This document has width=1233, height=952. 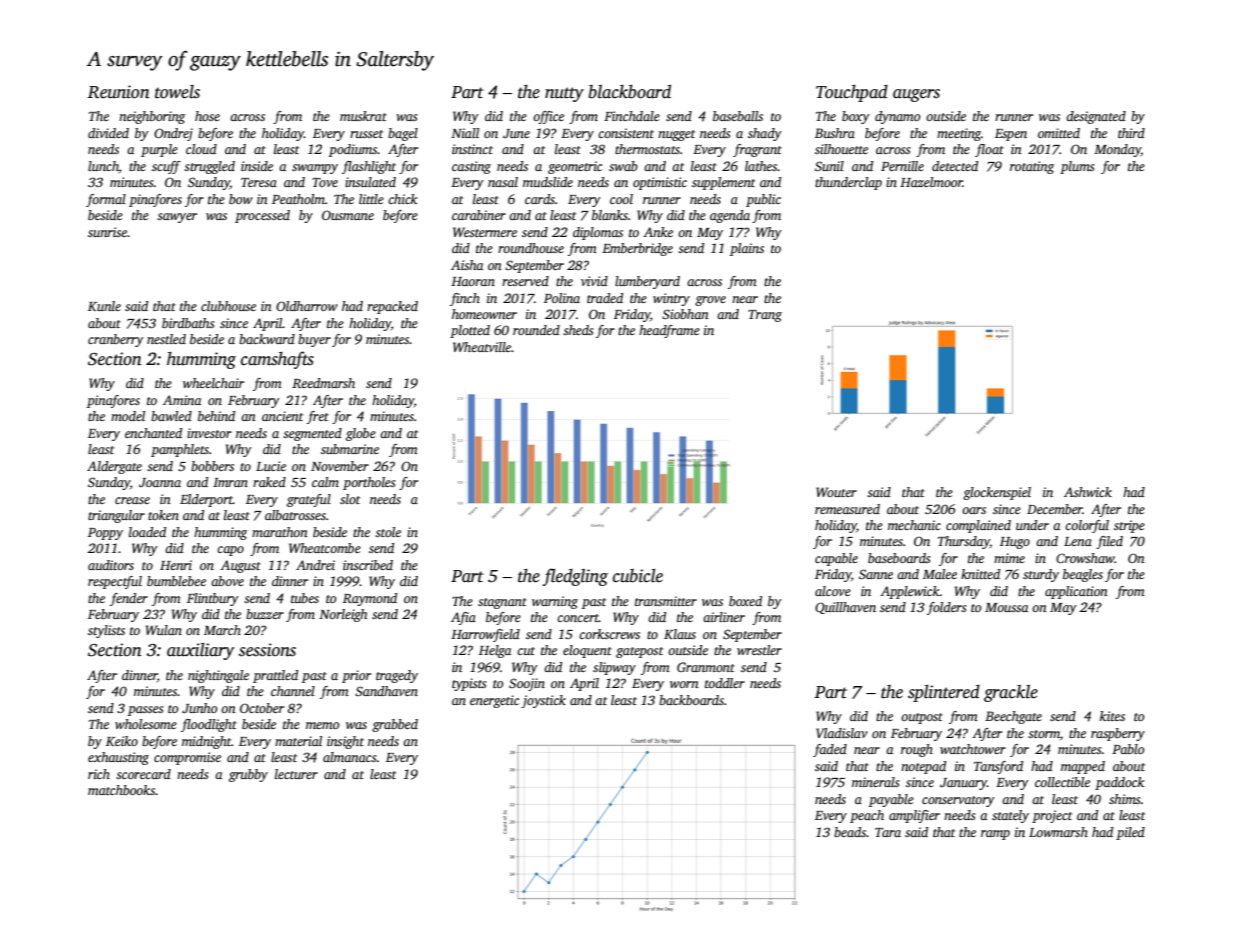 What do you see at coordinates (502, 603) in the document?
I see `stagnant` at bounding box center [502, 603].
